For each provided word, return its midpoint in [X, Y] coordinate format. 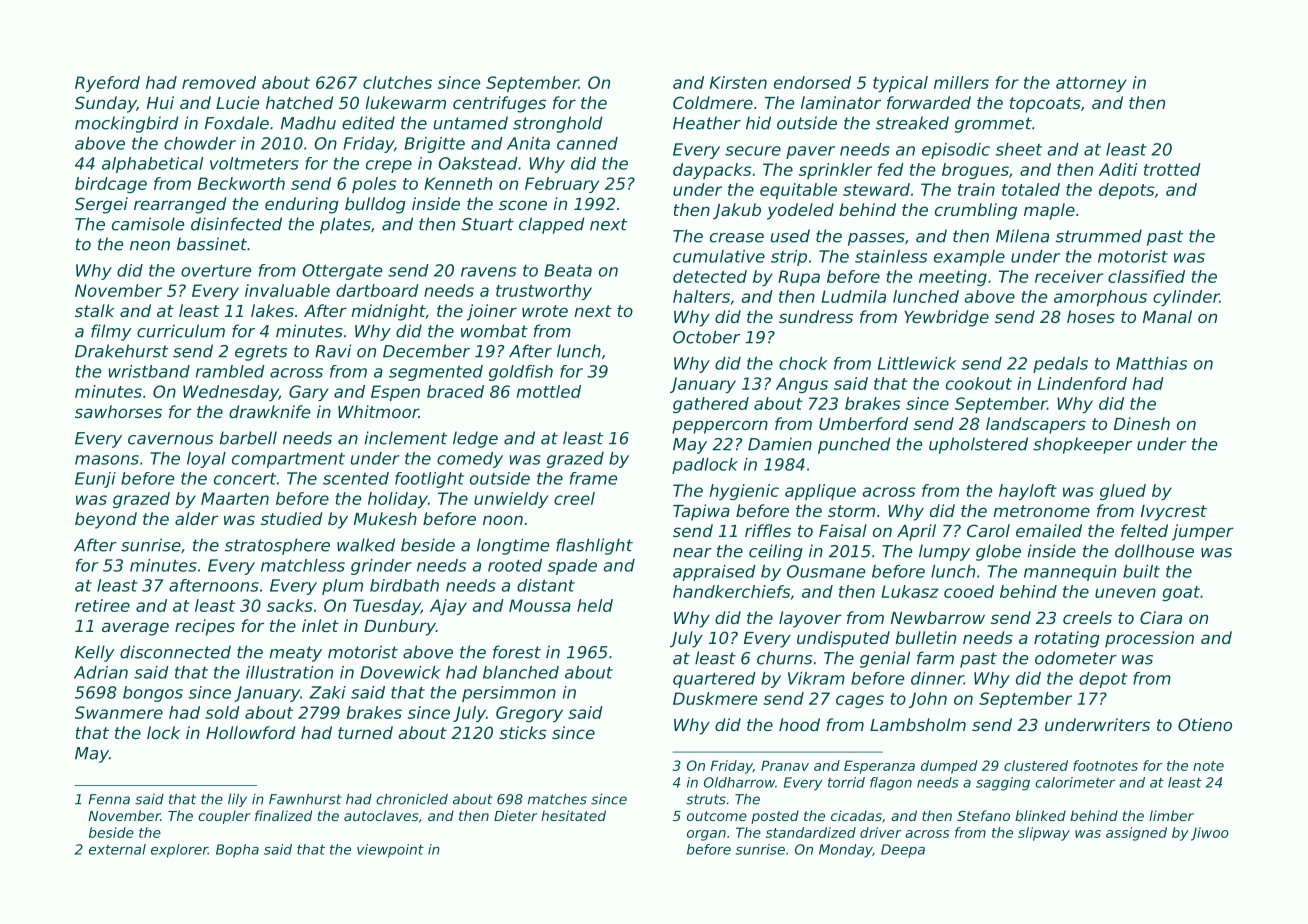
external [117, 849]
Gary [309, 393]
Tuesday [387, 607]
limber [1171, 815]
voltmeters [254, 163]
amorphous [1100, 298]
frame [593, 478]
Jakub [737, 211]
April [916, 532]
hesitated [573, 815]
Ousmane [826, 571]
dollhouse [1154, 551]
